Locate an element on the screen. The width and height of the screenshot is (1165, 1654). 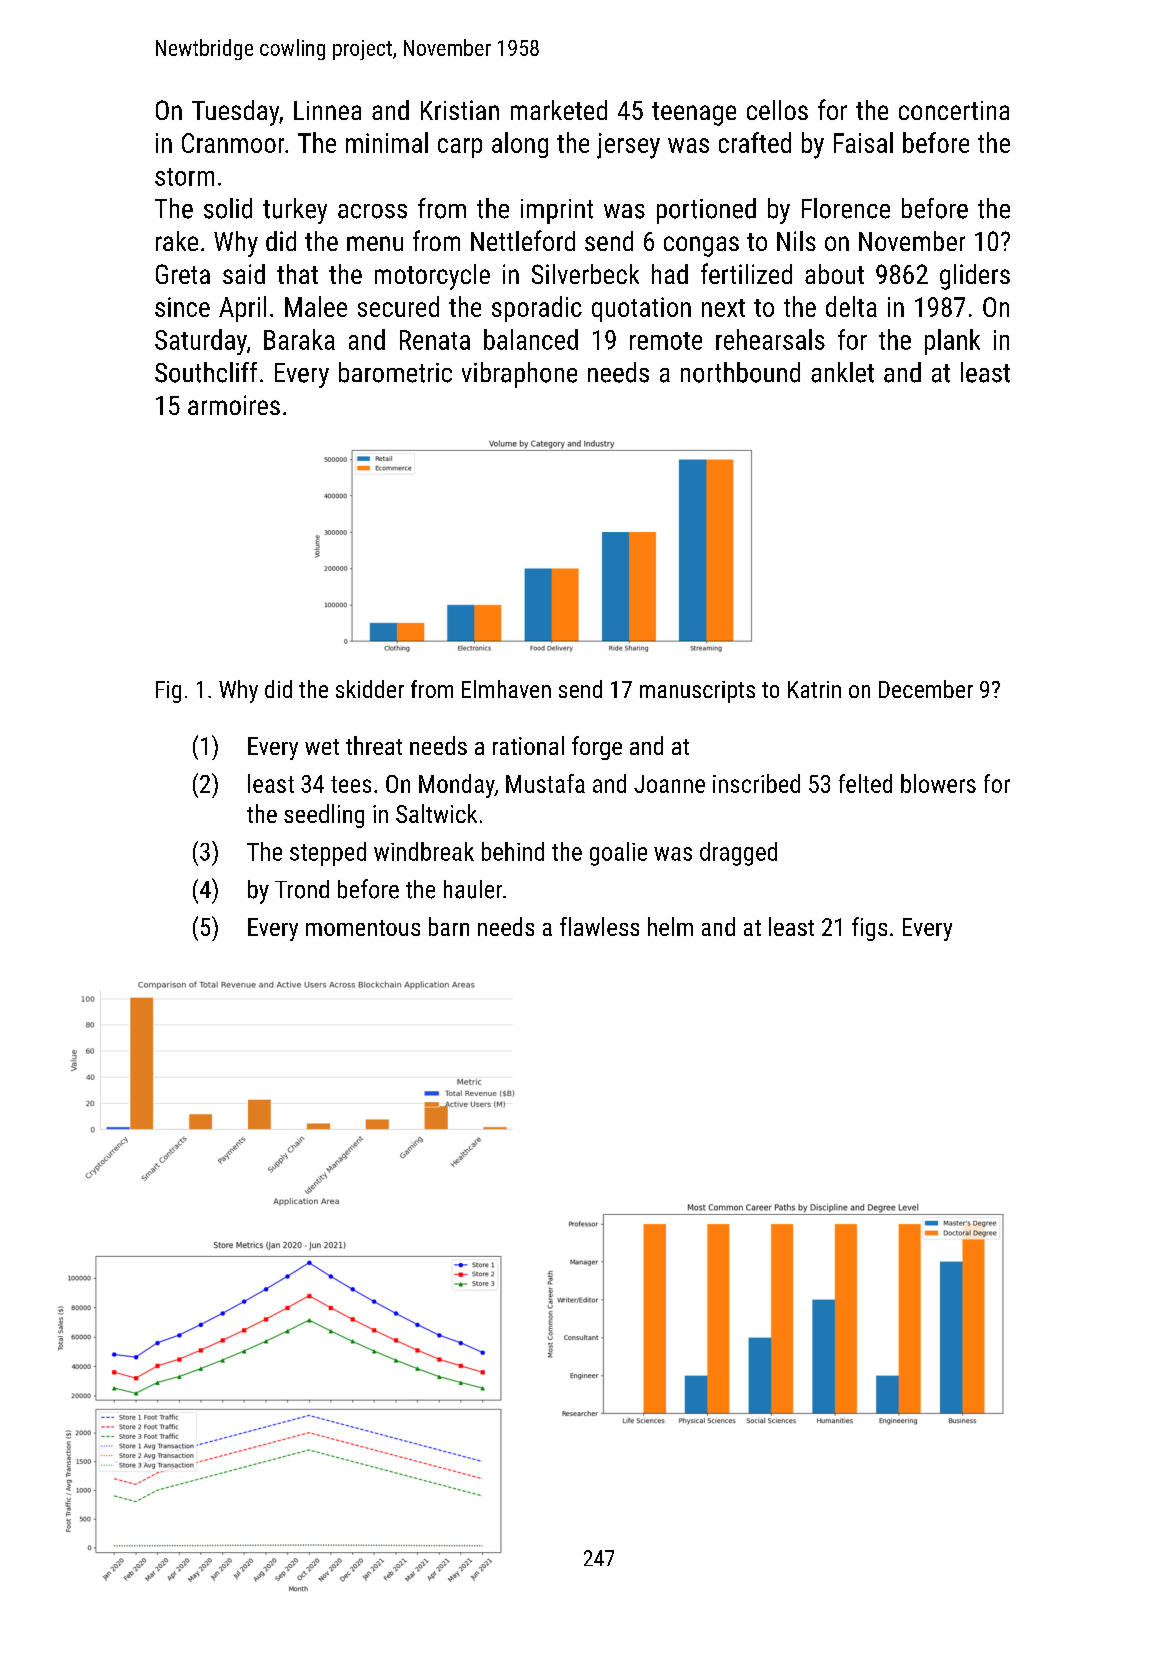
Kristian is located at coordinates (460, 110).
